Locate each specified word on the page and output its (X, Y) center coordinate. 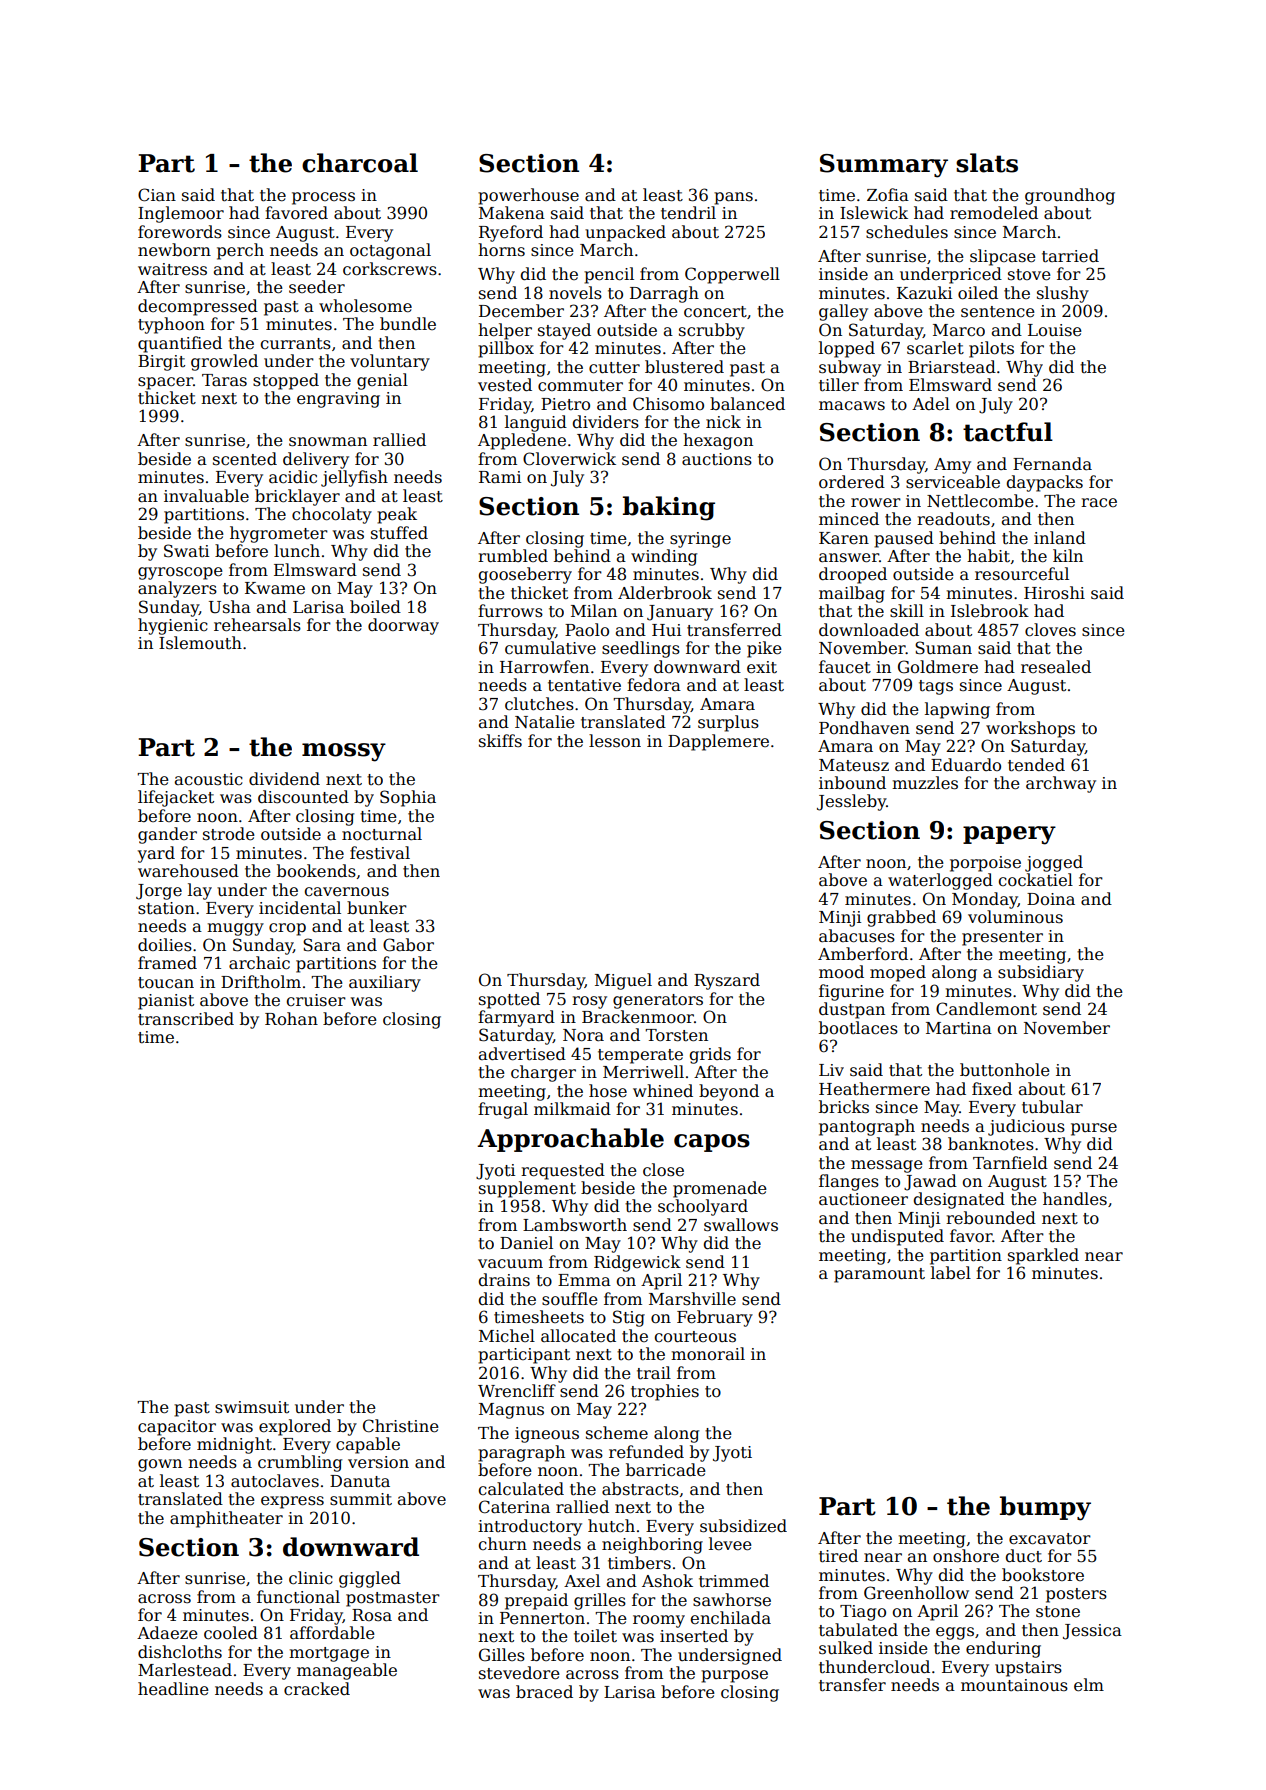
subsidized (743, 1526)
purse (1094, 1129)
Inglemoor (181, 214)
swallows (741, 1225)
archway (1061, 784)
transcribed (186, 1018)
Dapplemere (718, 742)
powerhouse (528, 196)
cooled (231, 1633)
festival (380, 853)
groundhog (1070, 196)
